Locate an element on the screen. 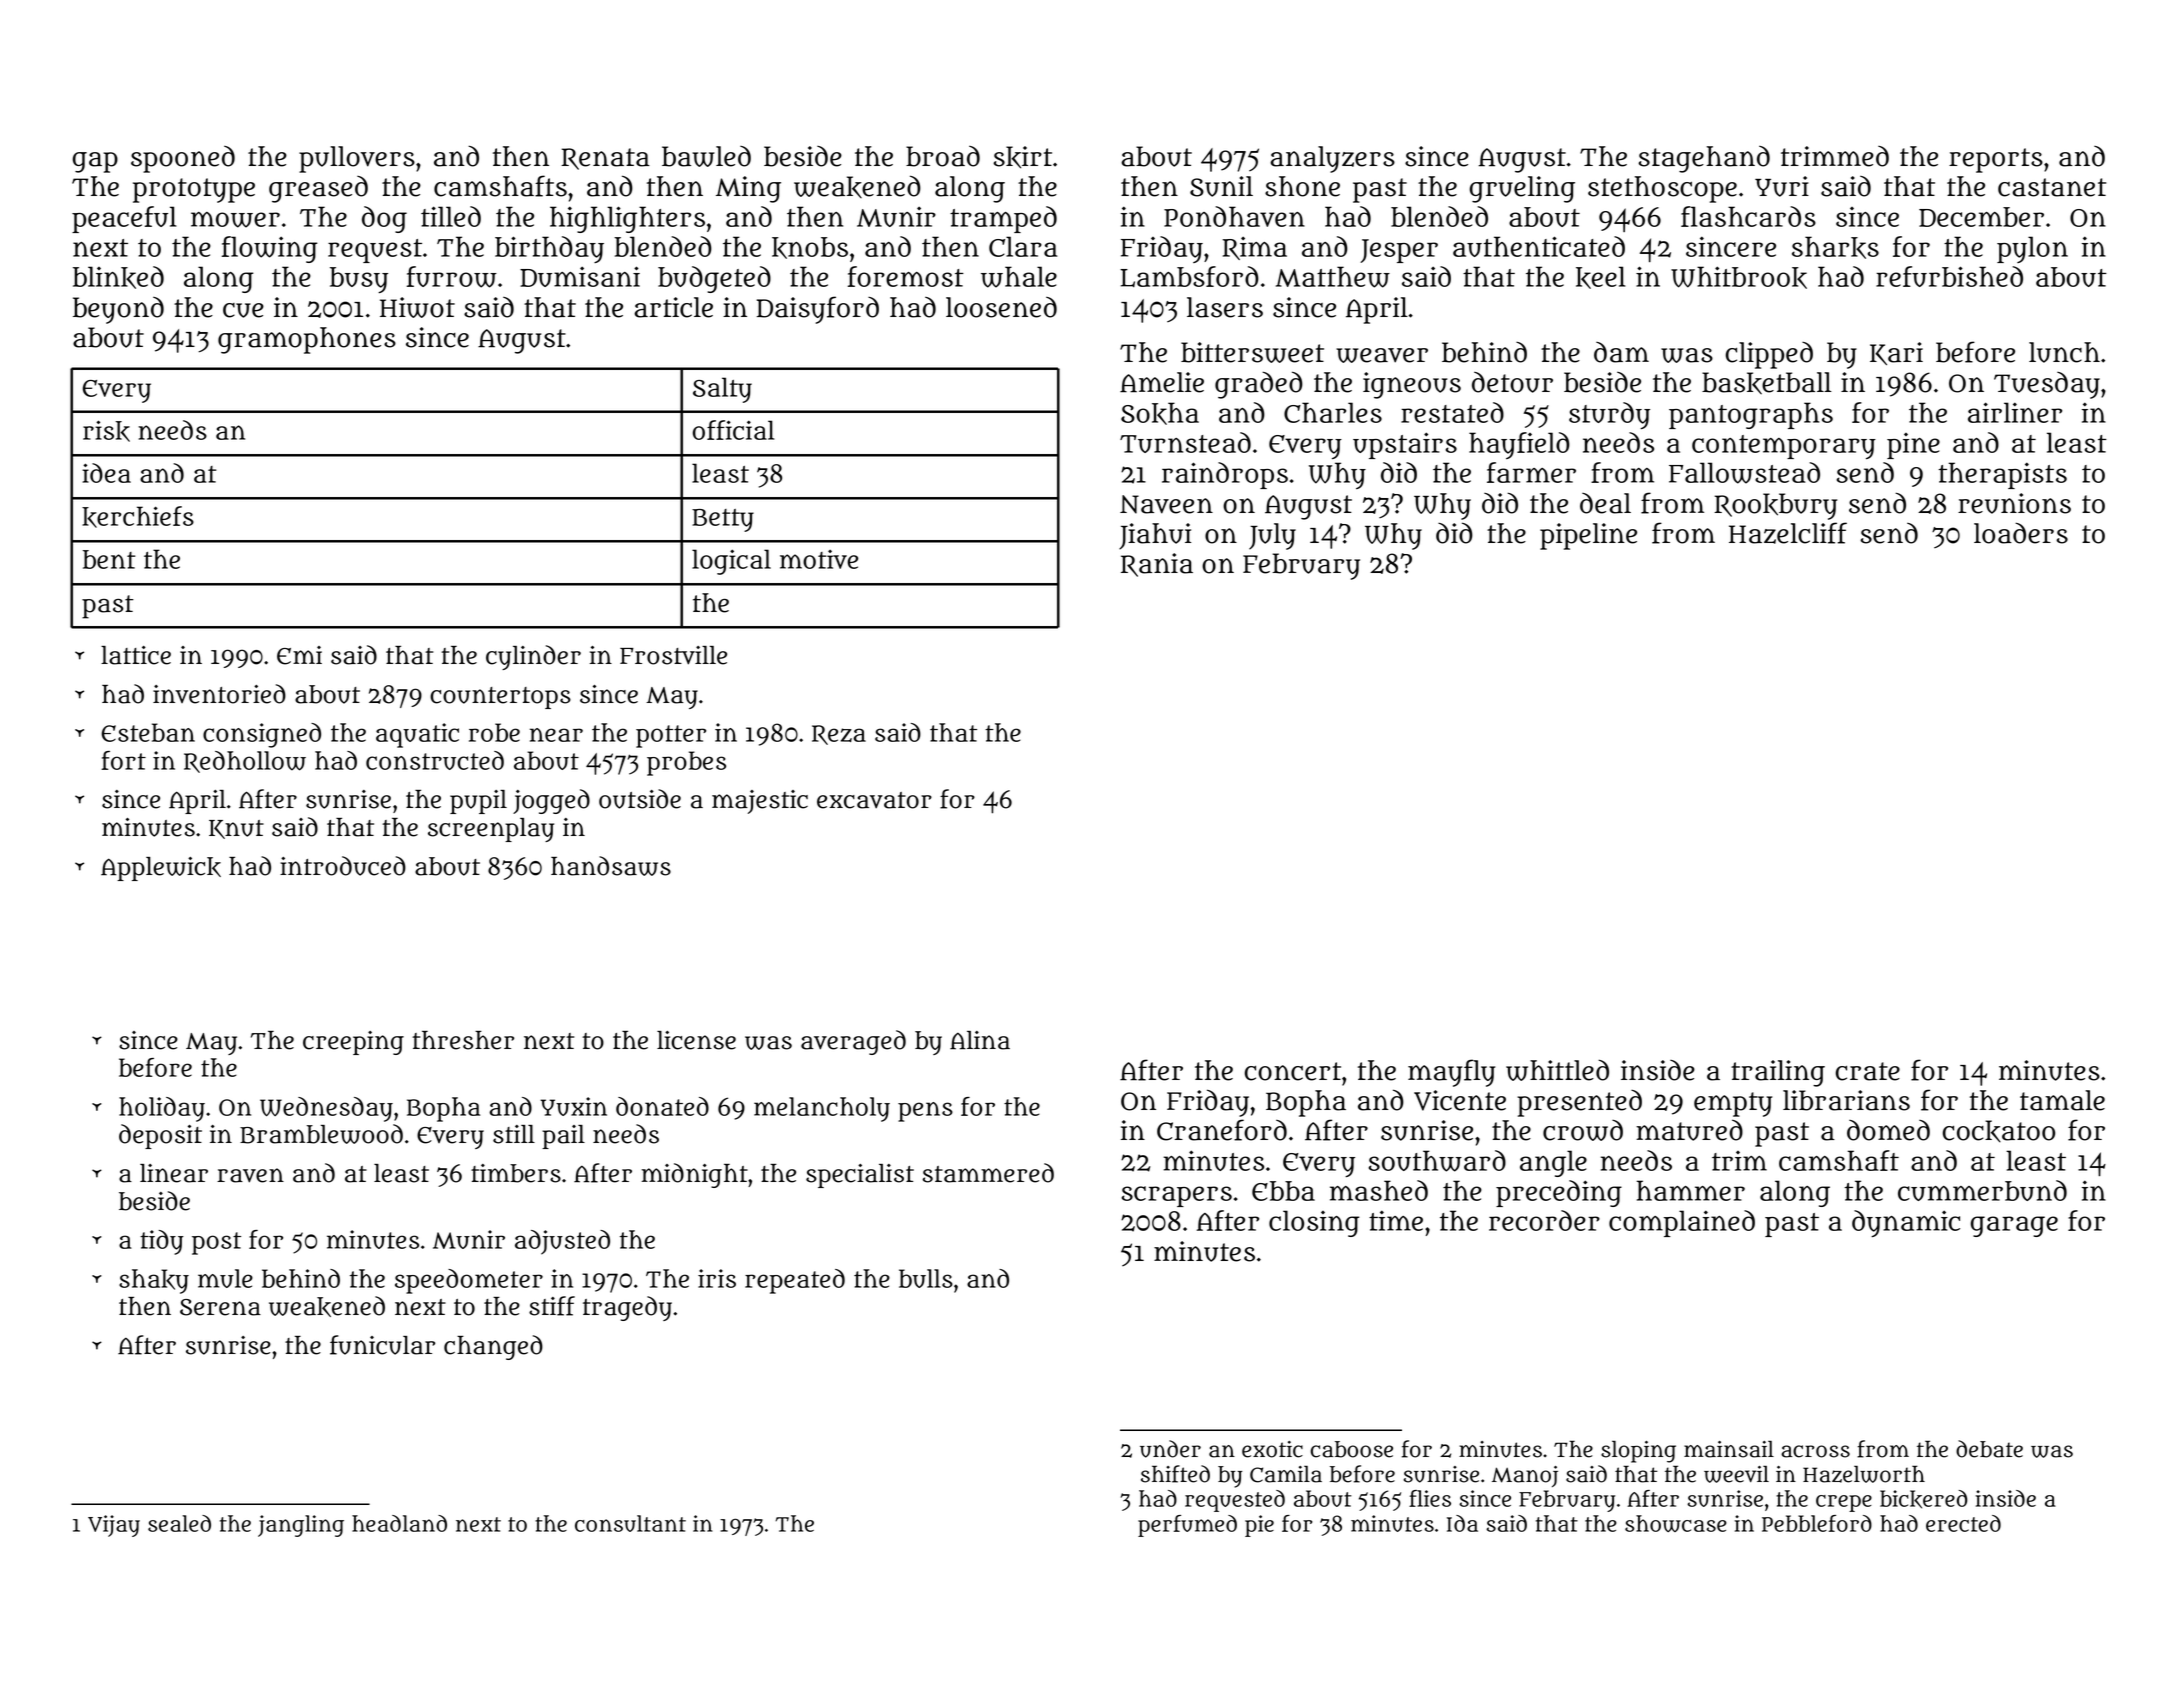 The image size is (2178, 1683). trailing is located at coordinates (1778, 1073).
